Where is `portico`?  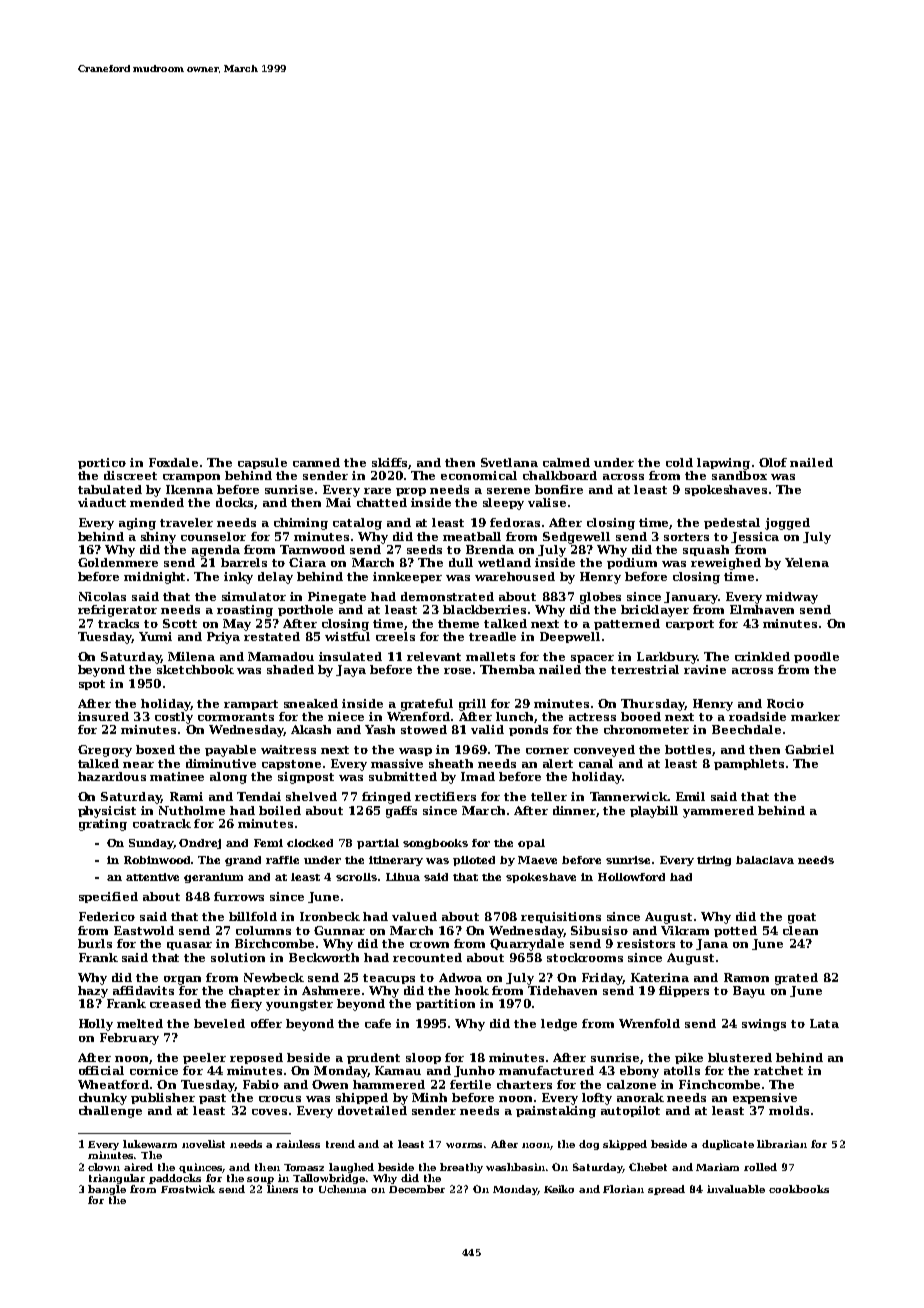 portico is located at coordinates (102, 463).
